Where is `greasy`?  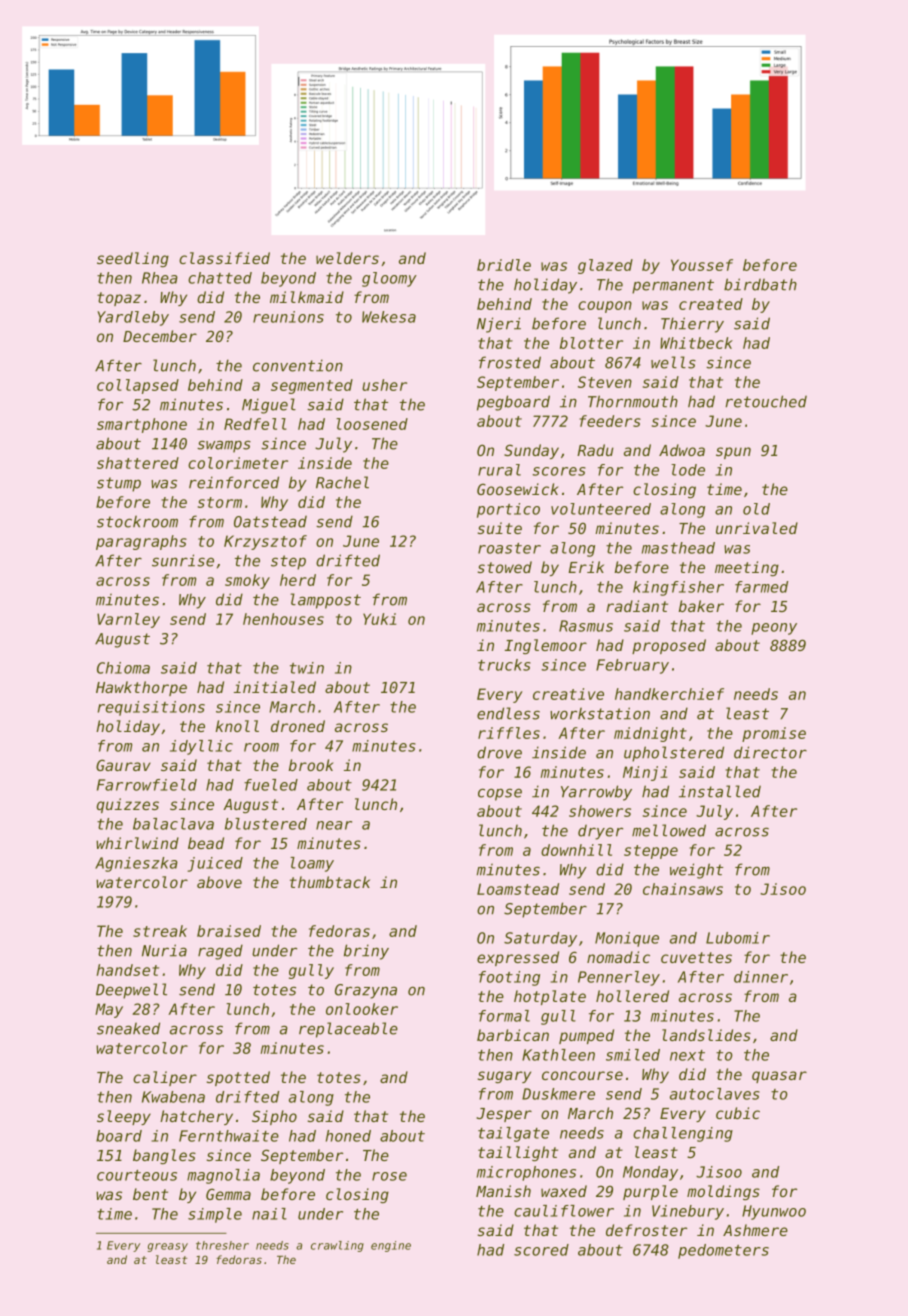
greasy is located at coordinates (168, 1247).
